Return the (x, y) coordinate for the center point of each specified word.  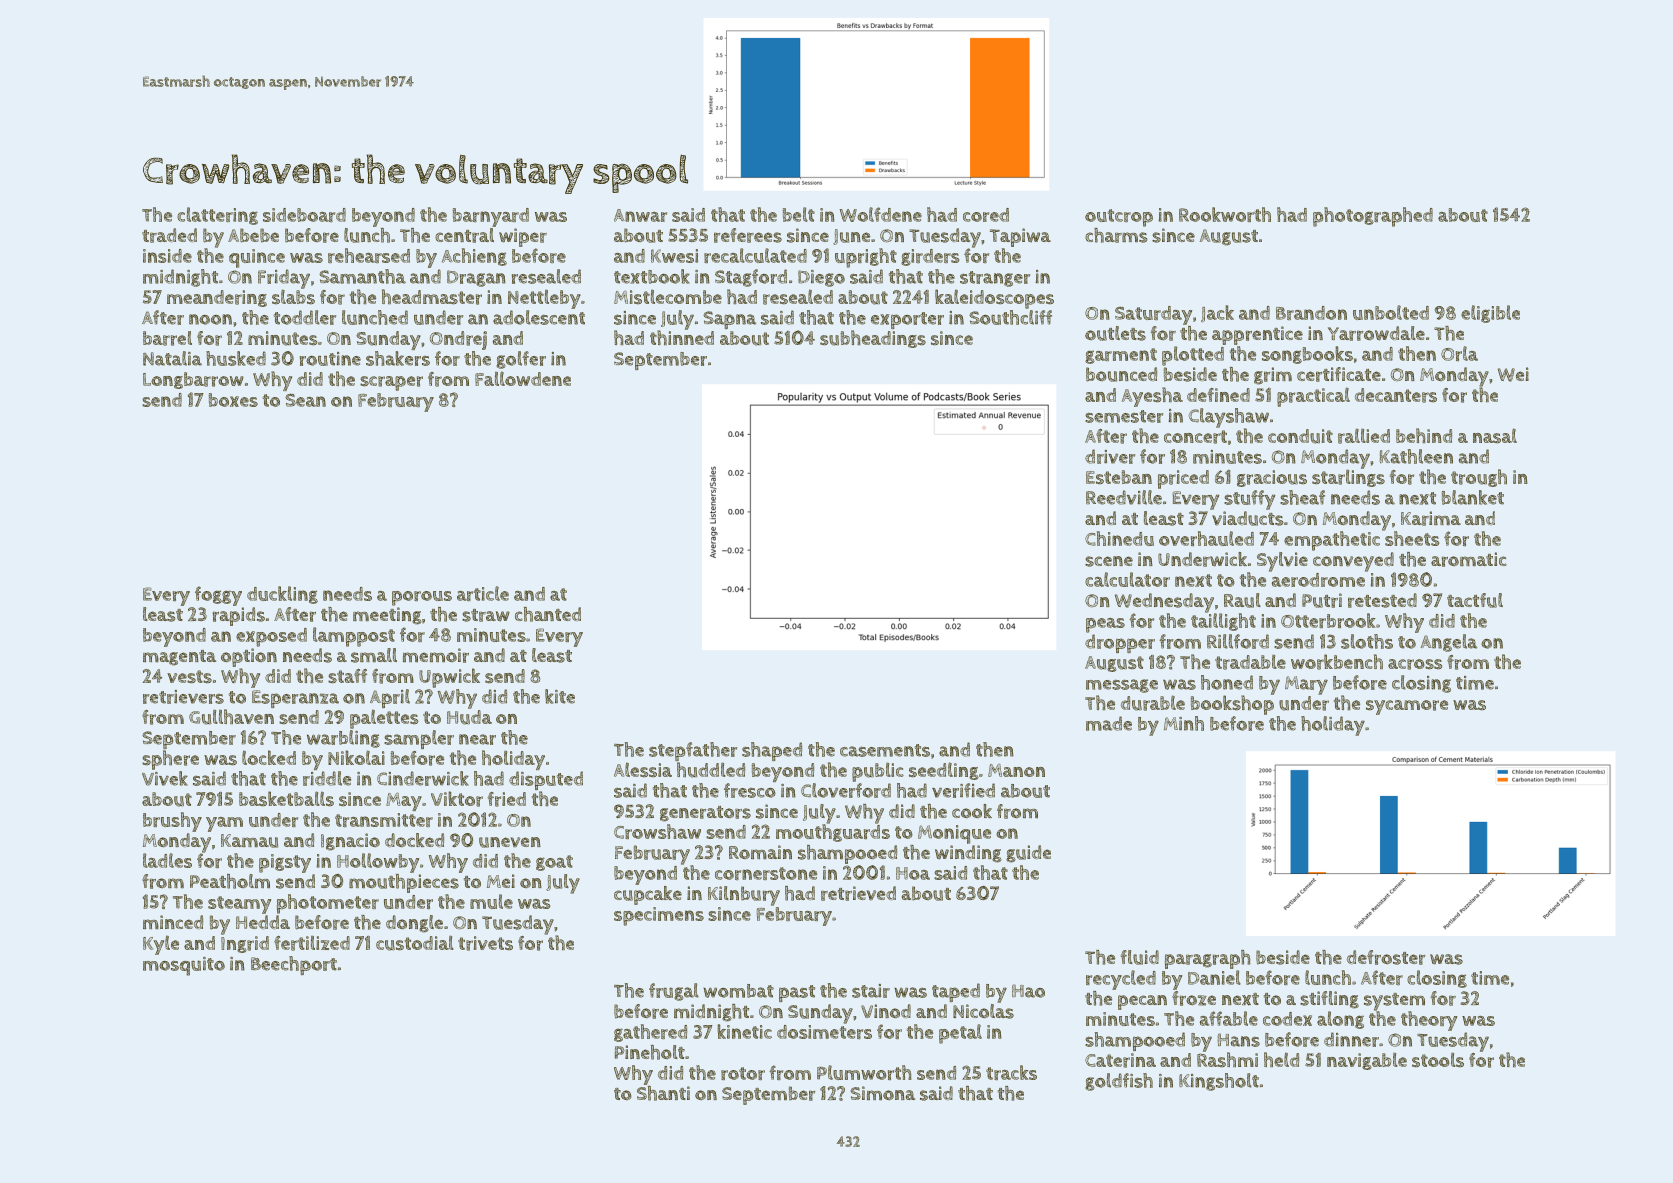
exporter (907, 320)
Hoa (913, 873)
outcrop (1119, 218)
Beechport (294, 965)
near (477, 739)
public (878, 772)
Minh (1184, 723)
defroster (1386, 957)
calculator (1127, 579)
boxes (233, 400)
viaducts (1248, 518)
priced (1183, 479)
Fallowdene (523, 378)
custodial (415, 943)
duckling (282, 595)
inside (167, 256)
